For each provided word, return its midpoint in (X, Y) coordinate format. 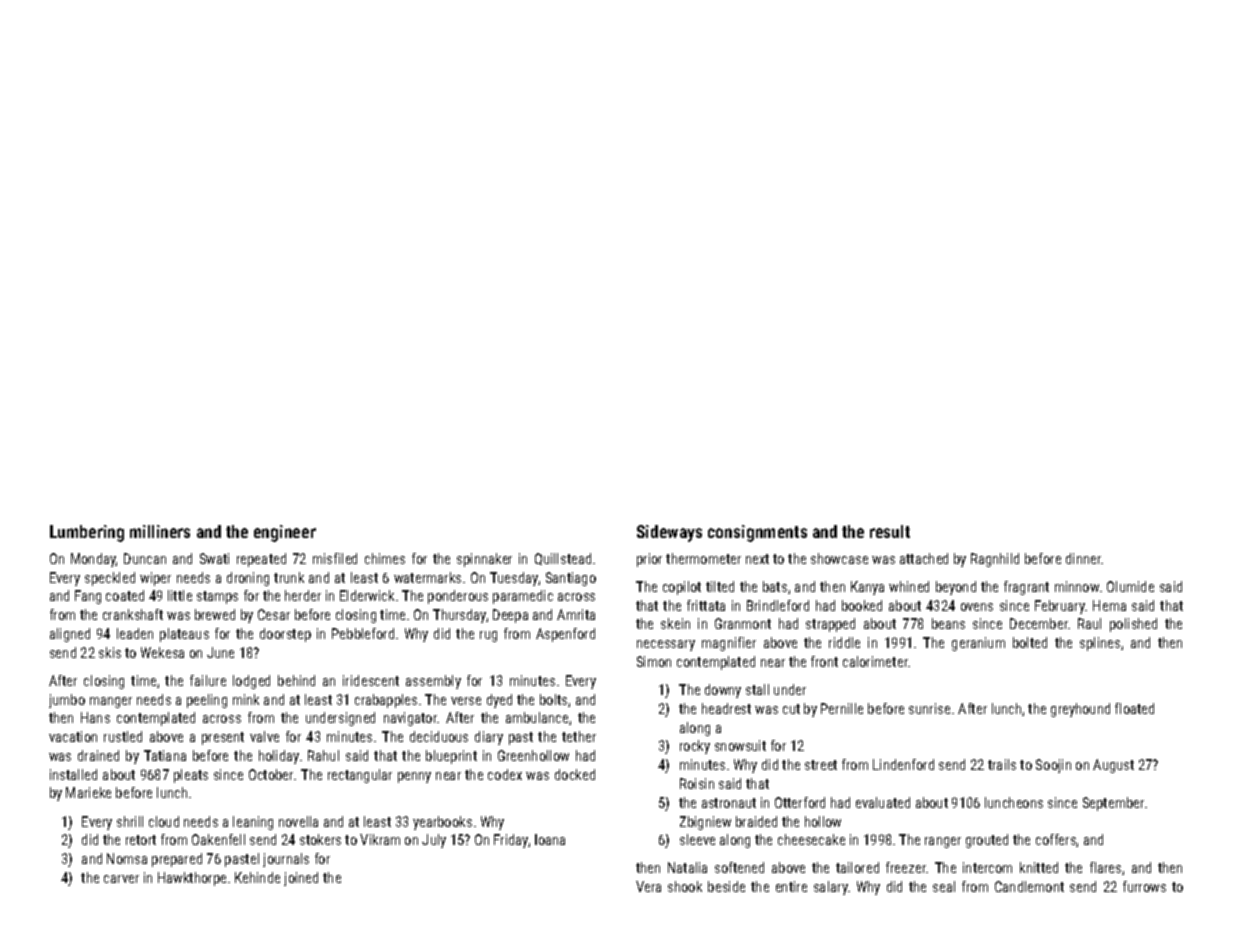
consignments (757, 533)
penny (414, 777)
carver (121, 879)
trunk (289, 577)
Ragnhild (995, 560)
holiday (279, 757)
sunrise (929, 708)
